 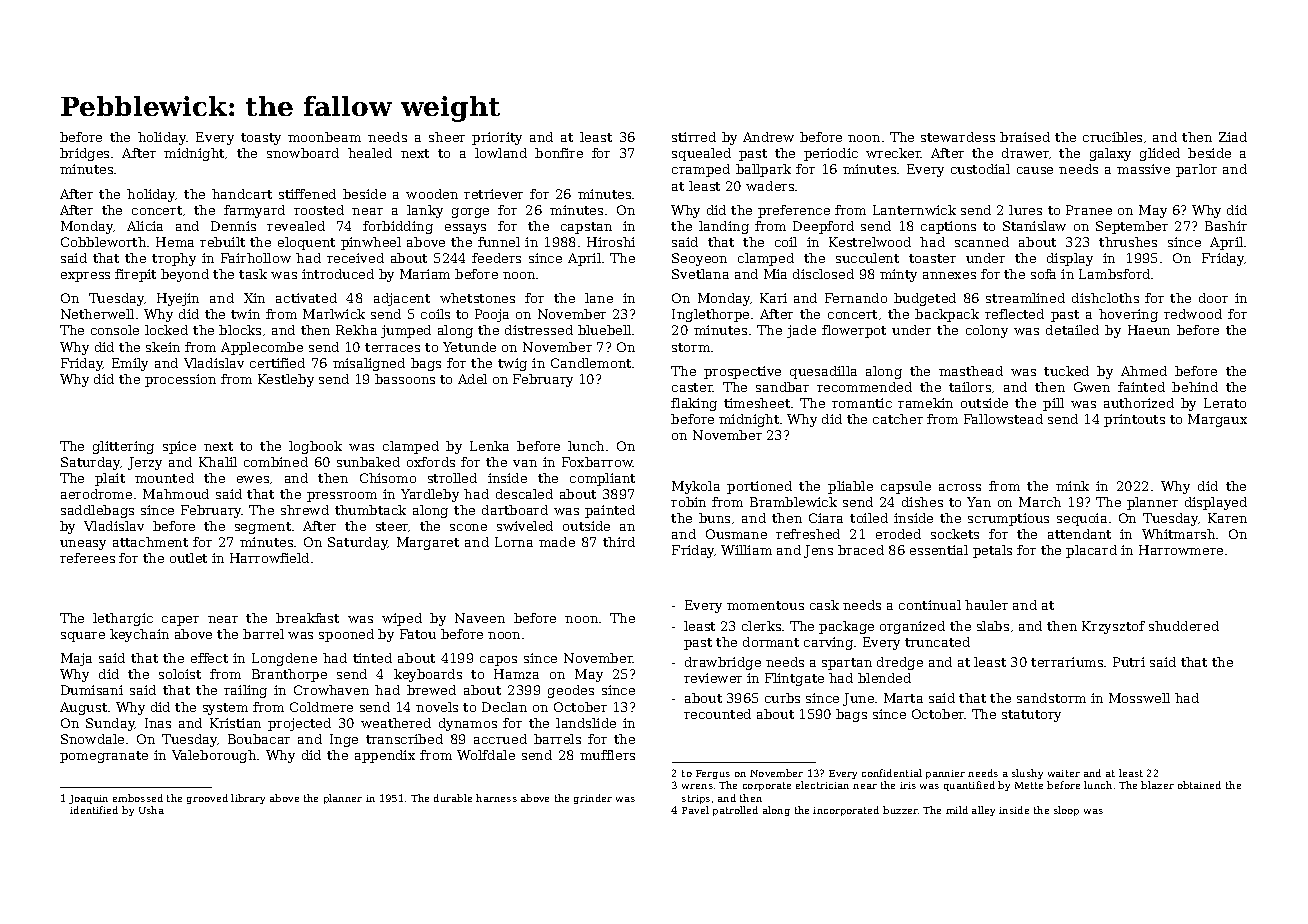 What do you see at coordinates (428, 543) in the image?
I see `Margaret` at bounding box center [428, 543].
